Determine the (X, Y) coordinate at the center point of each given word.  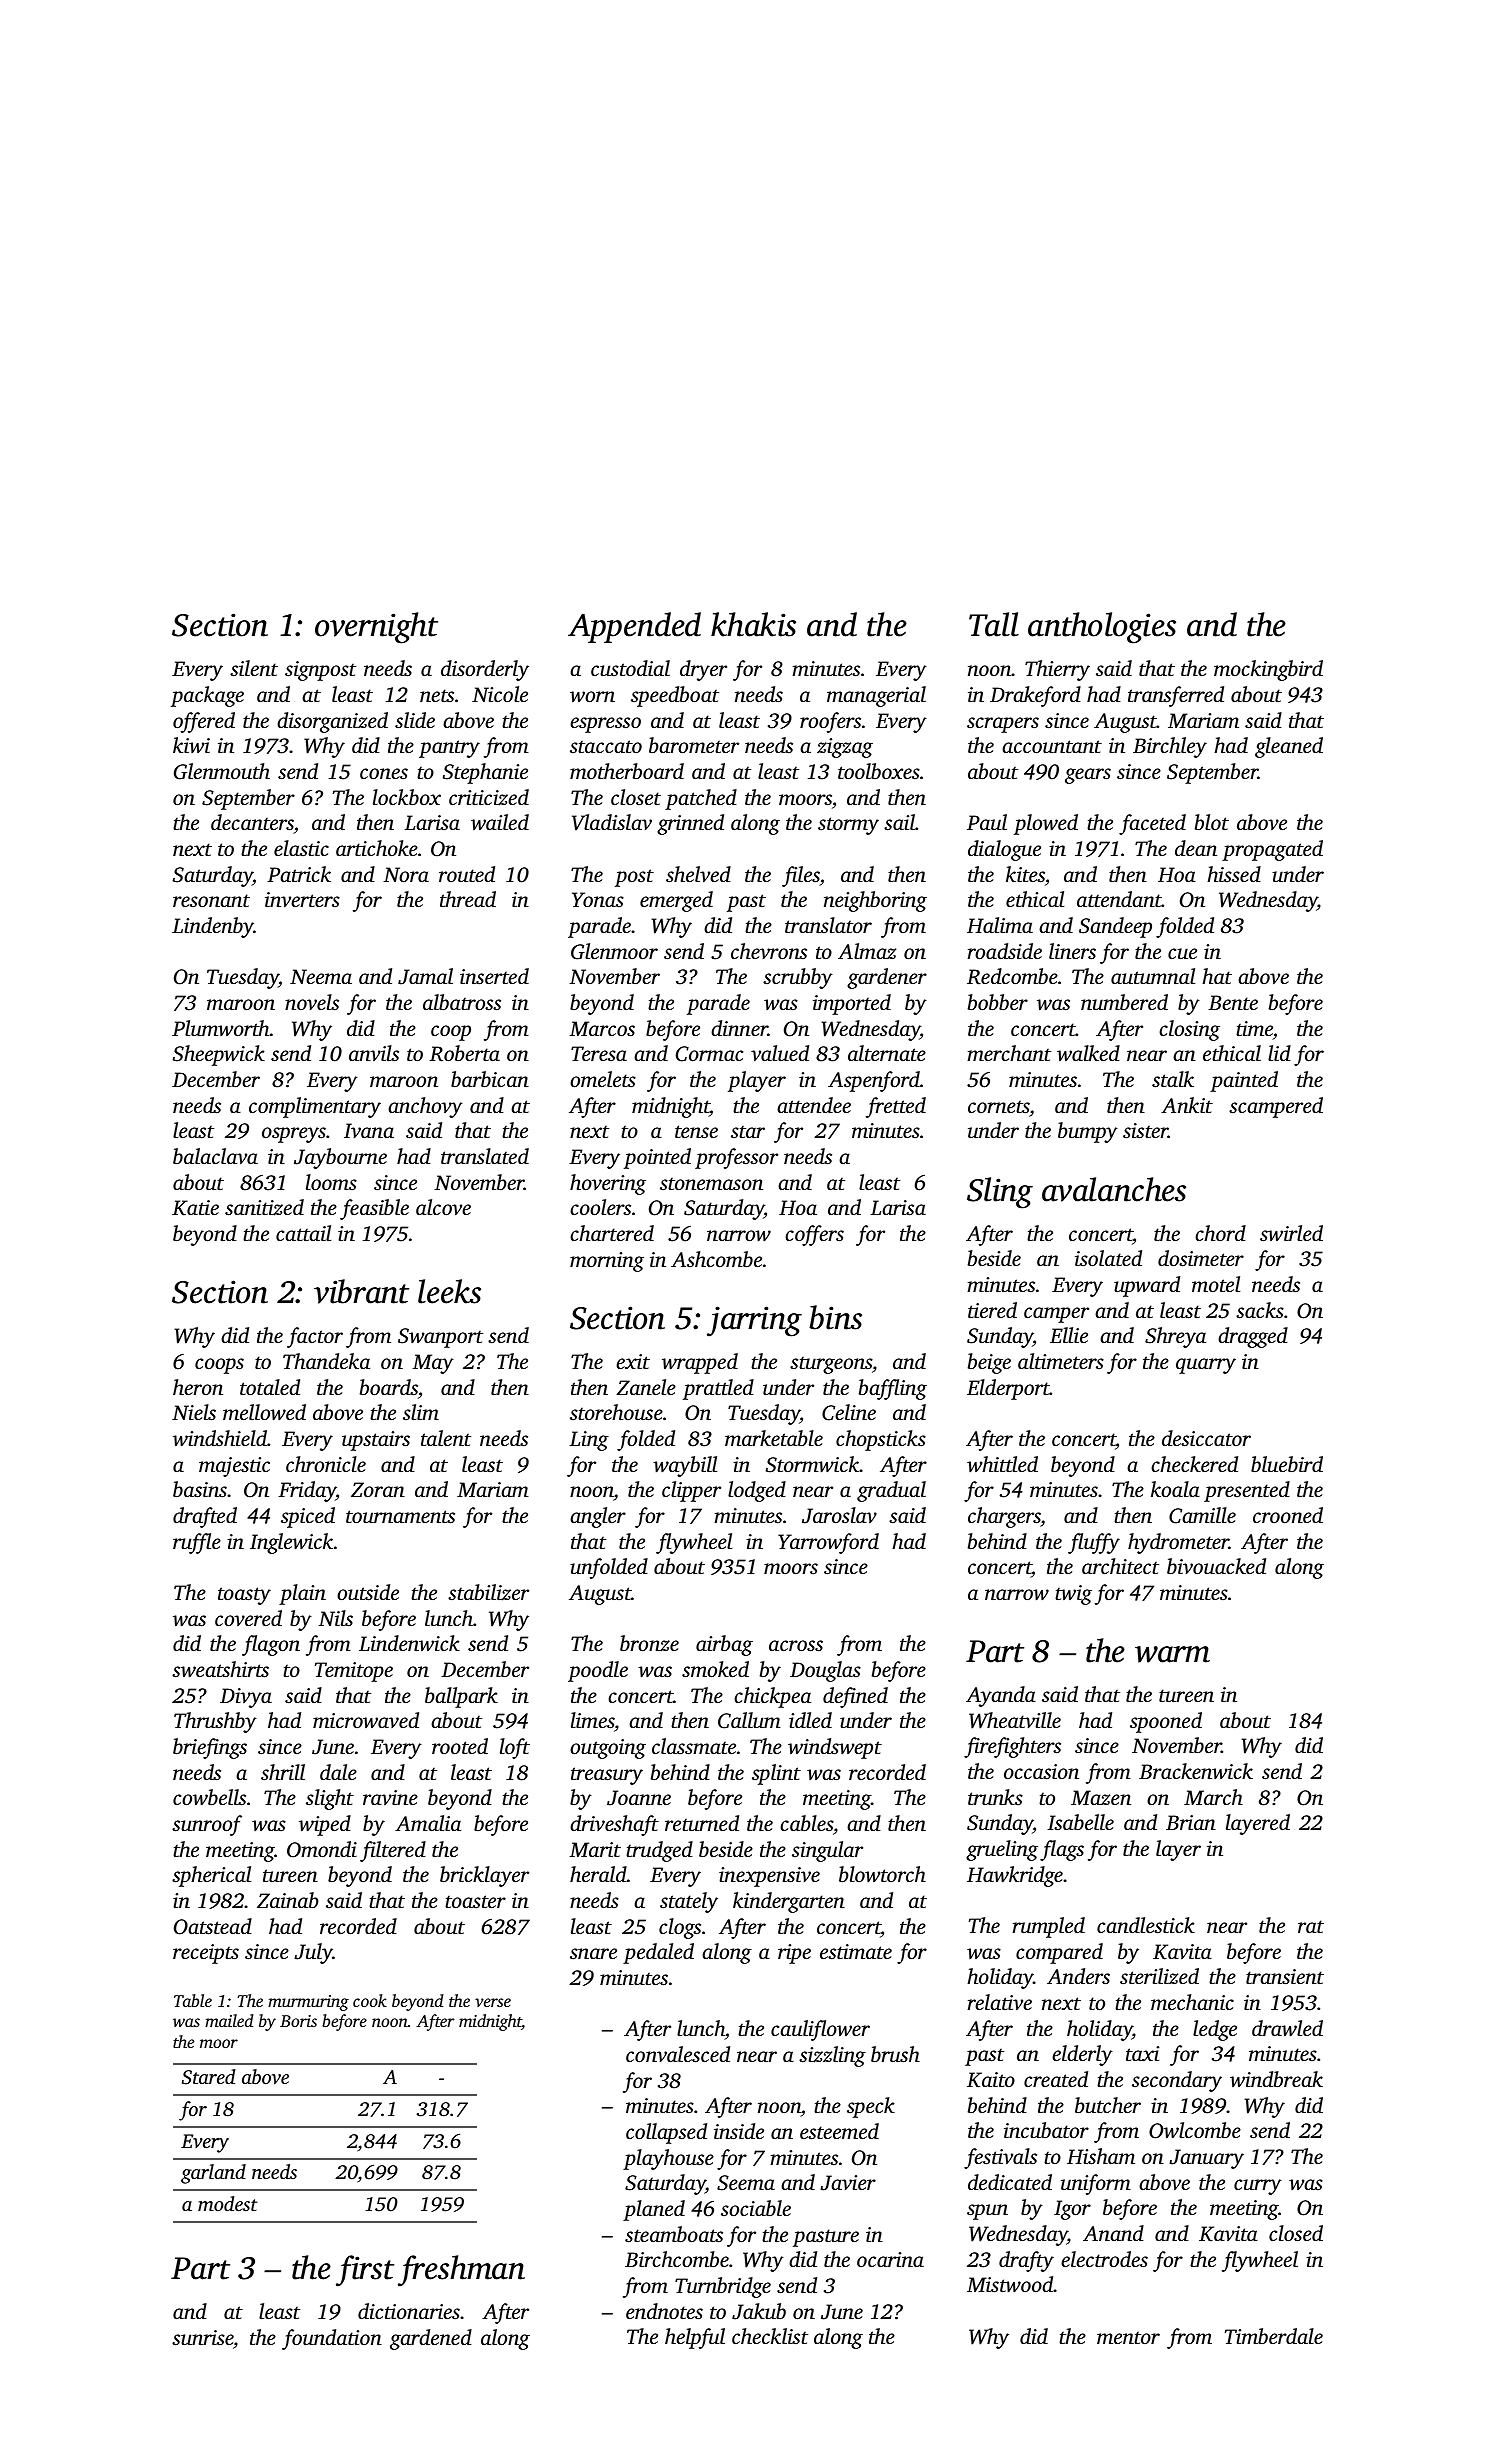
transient (1285, 1976)
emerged (676, 901)
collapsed (666, 2133)
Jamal (425, 976)
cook (370, 2000)
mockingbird (1268, 670)
